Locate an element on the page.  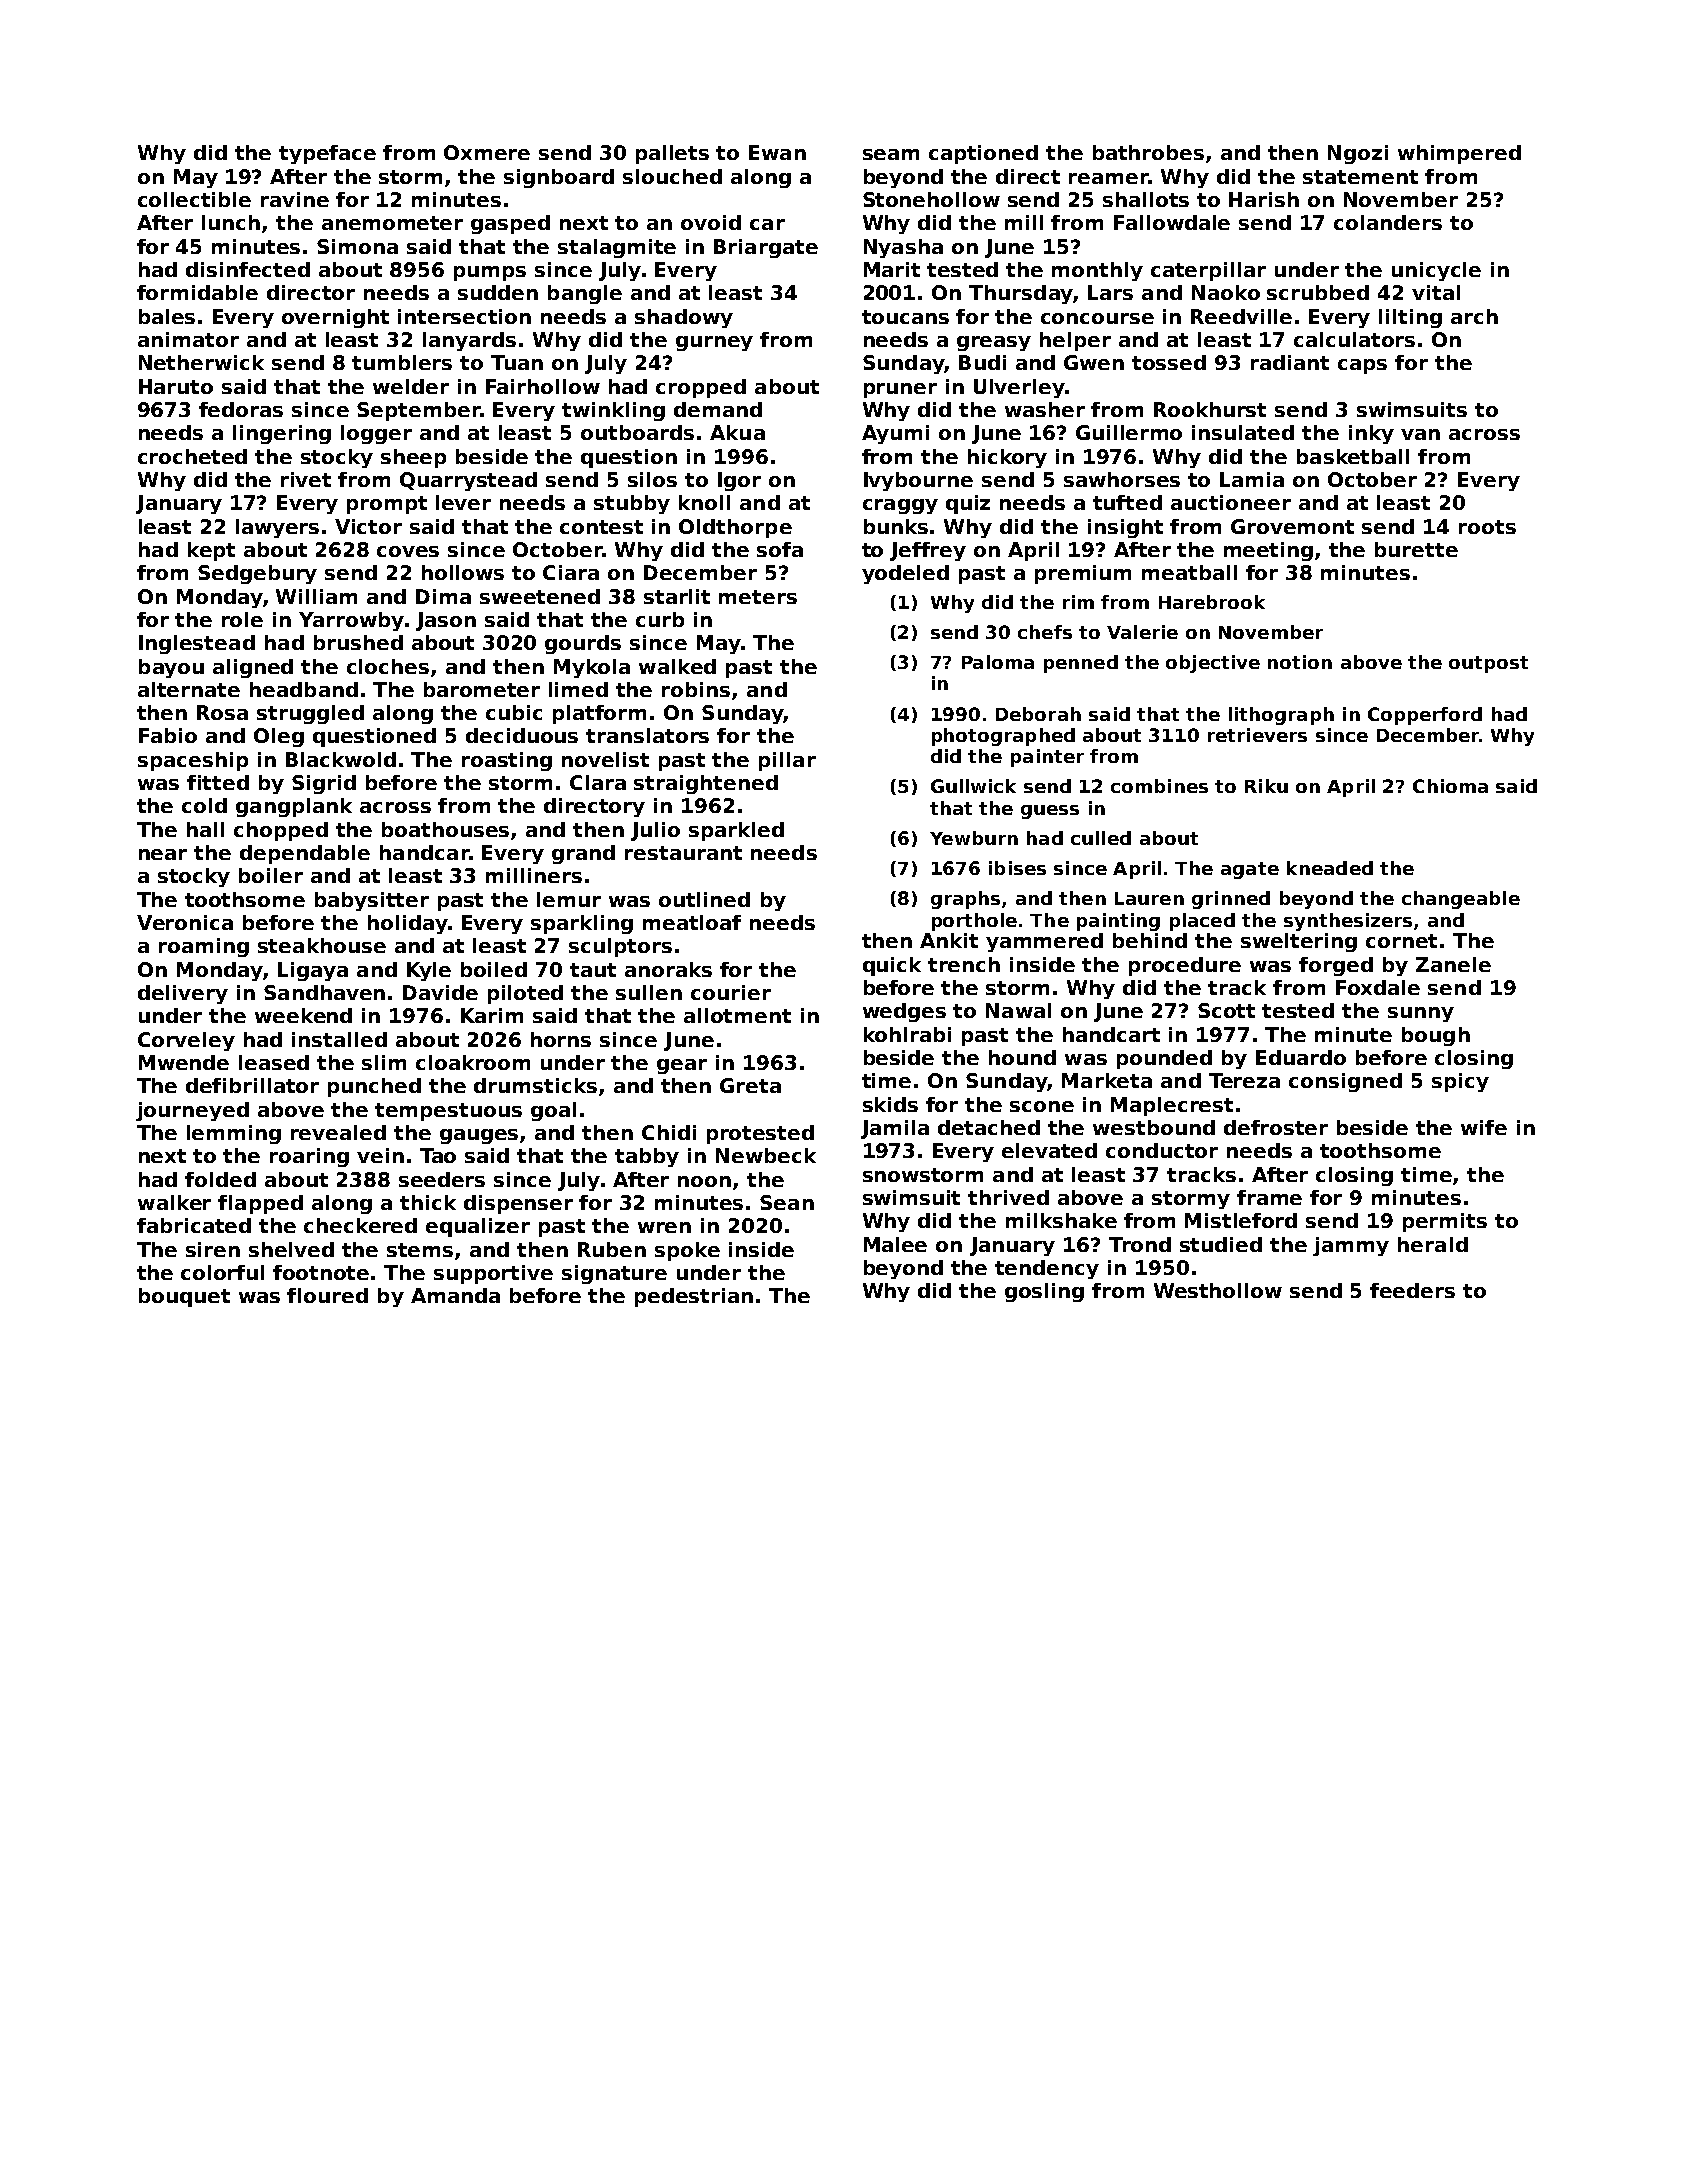
Chioma is located at coordinates (1450, 786).
